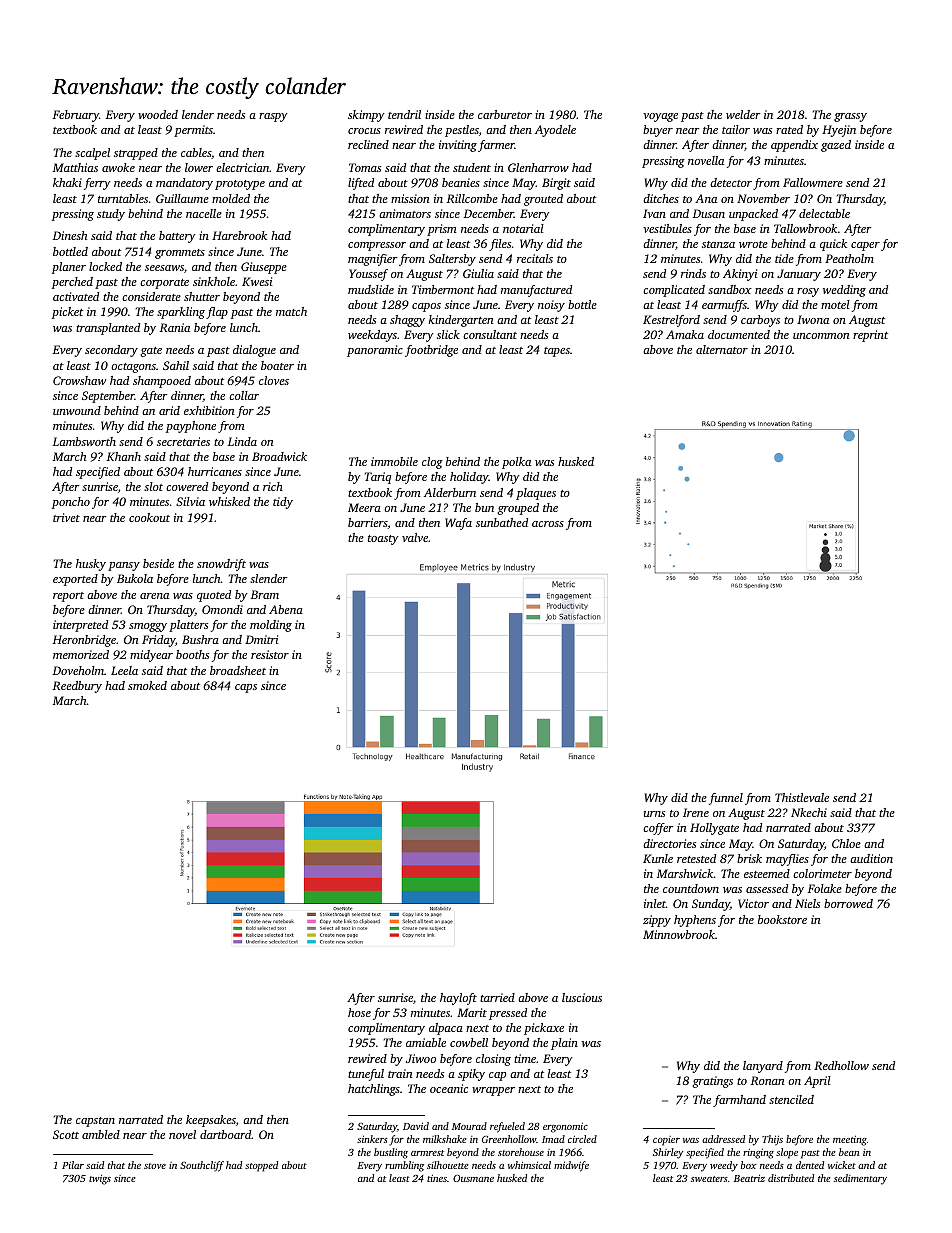  What do you see at coordinates (667, 228) in the page?
I see `vestibules` at bounding box center [667, 228].
